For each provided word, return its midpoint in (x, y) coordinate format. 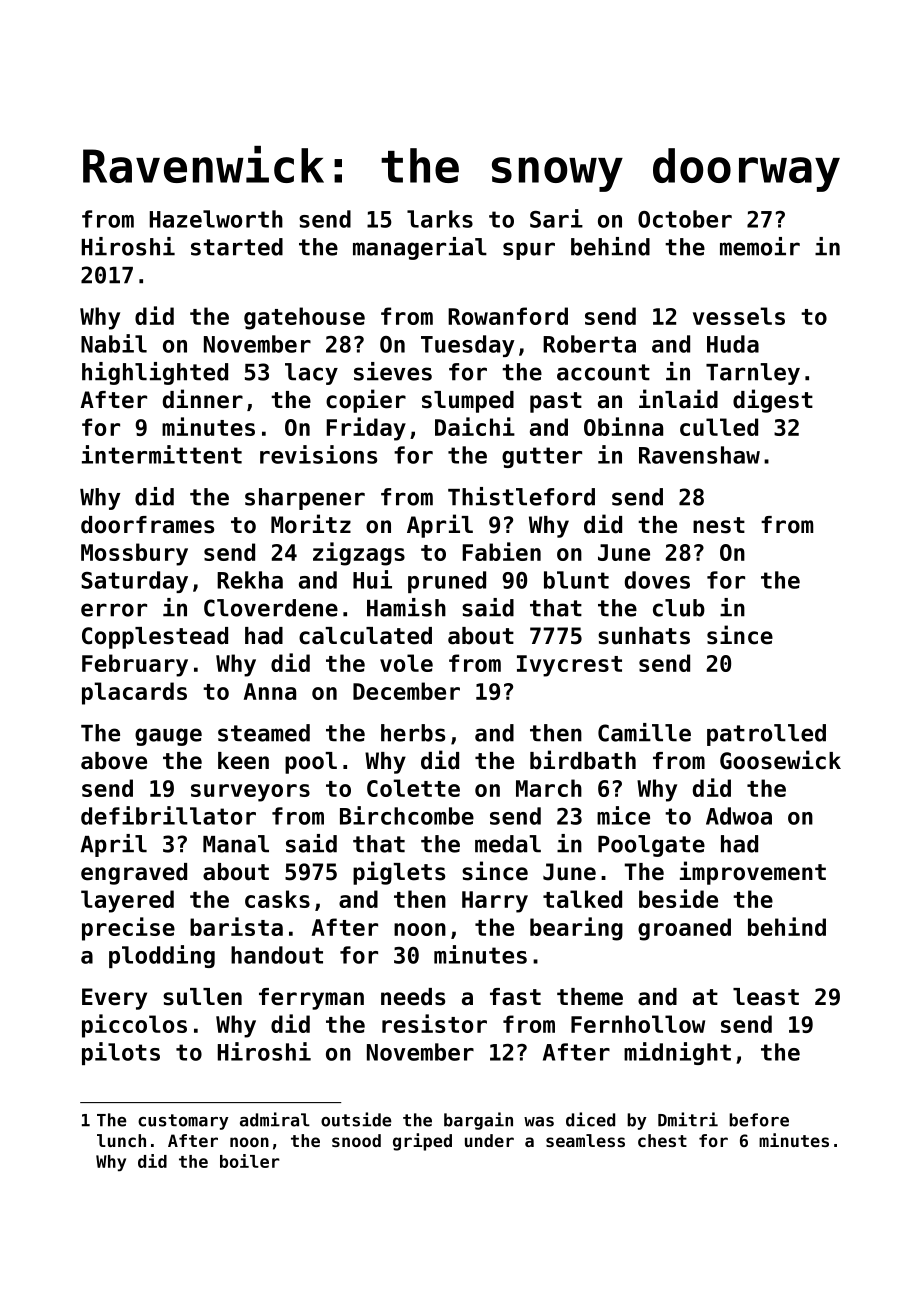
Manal (236, 844)
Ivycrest (569, 666)
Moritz (311, 524)
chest (662, 1140)
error (114, 610)
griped (422, 1142)
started (237, 247)
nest (719, 525)
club (679, 608)
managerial (420, 248)
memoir (760, 246)
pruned (447, 582)
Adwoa (739, 816)
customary (183, 1122)
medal (508, 844)
